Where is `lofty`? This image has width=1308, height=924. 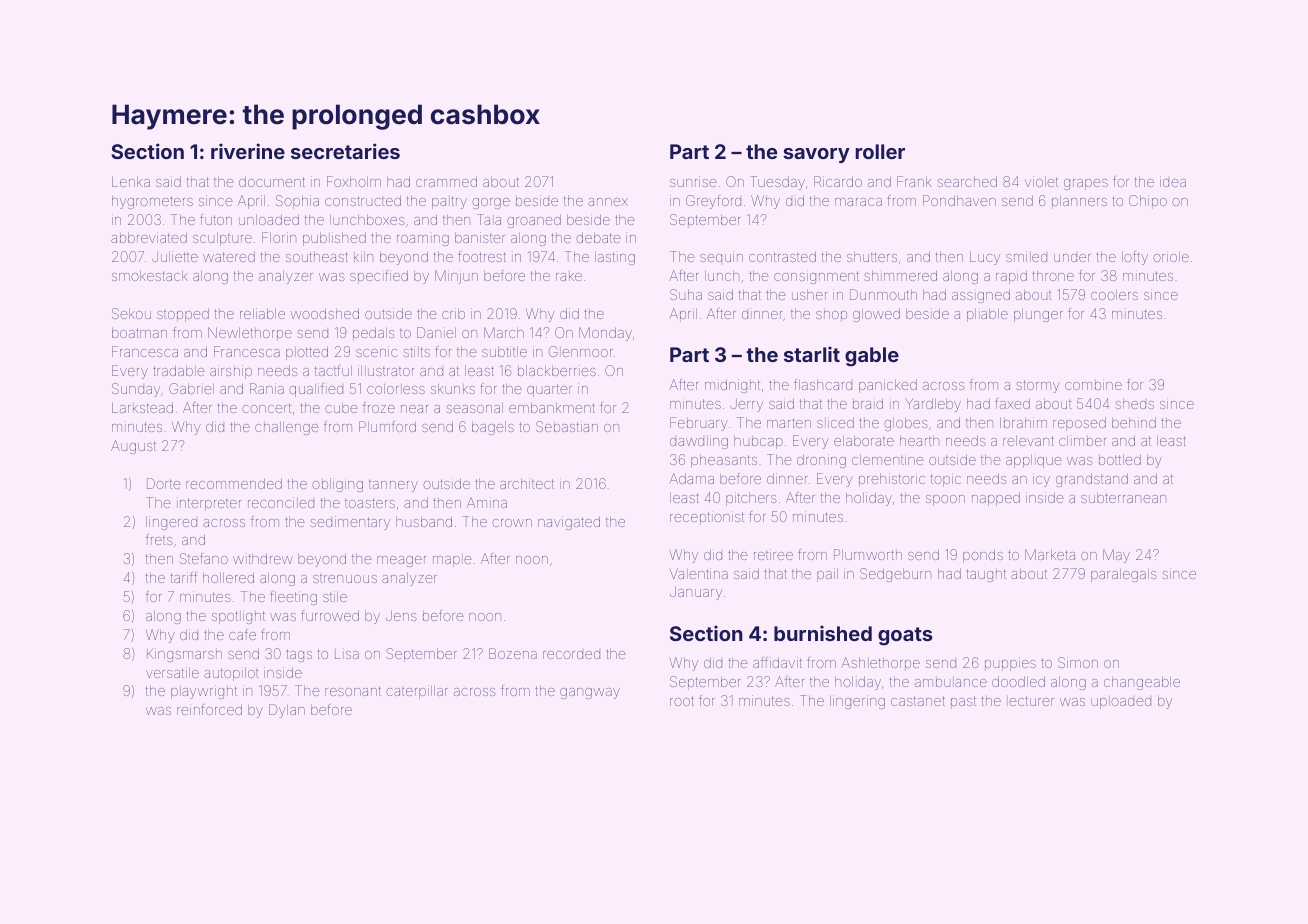
lofty is located at coordinates (1135, 258).
